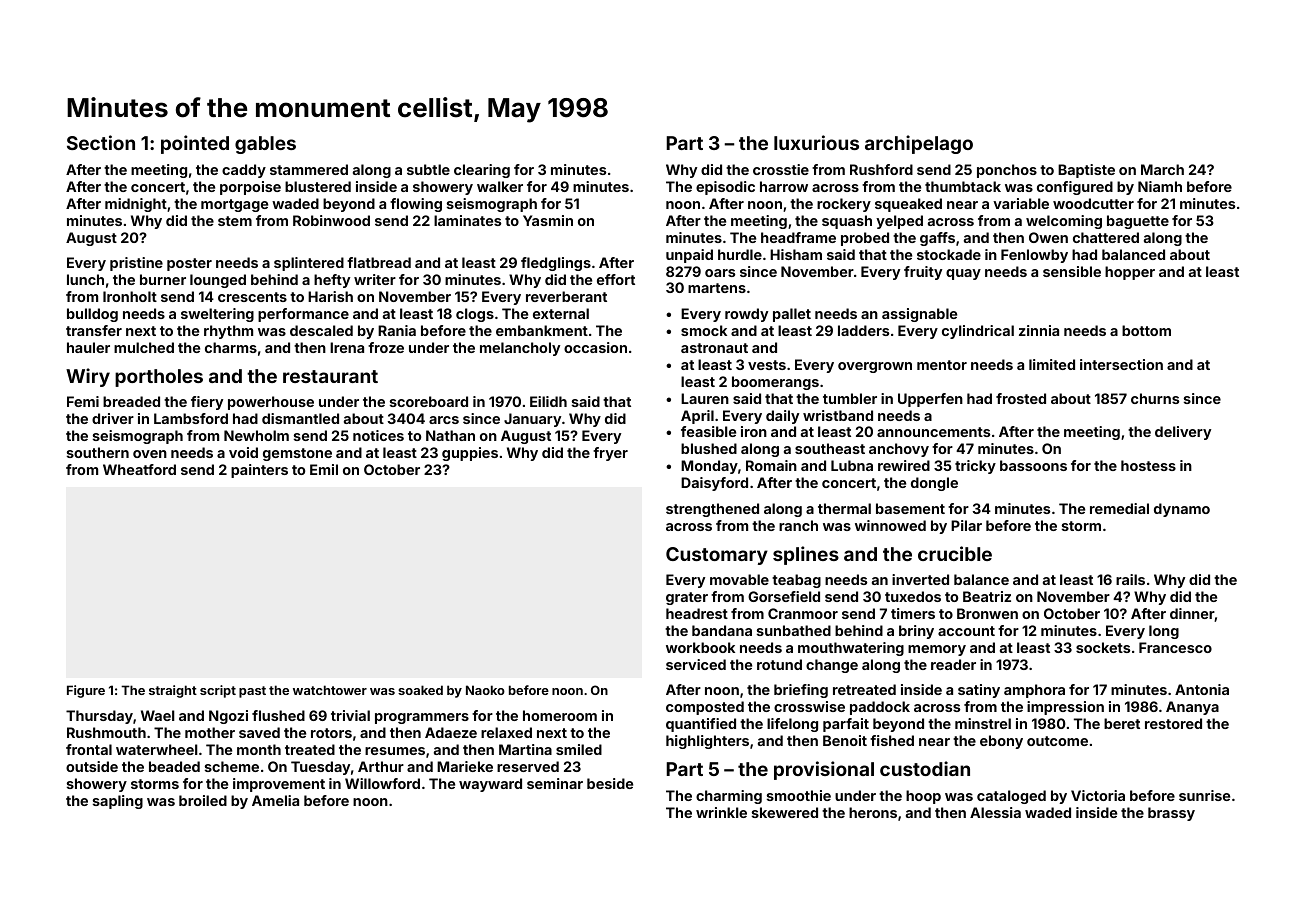 This screenshot has height=924, width=1308. I want to click on Bronwen, so click(987, 613).
